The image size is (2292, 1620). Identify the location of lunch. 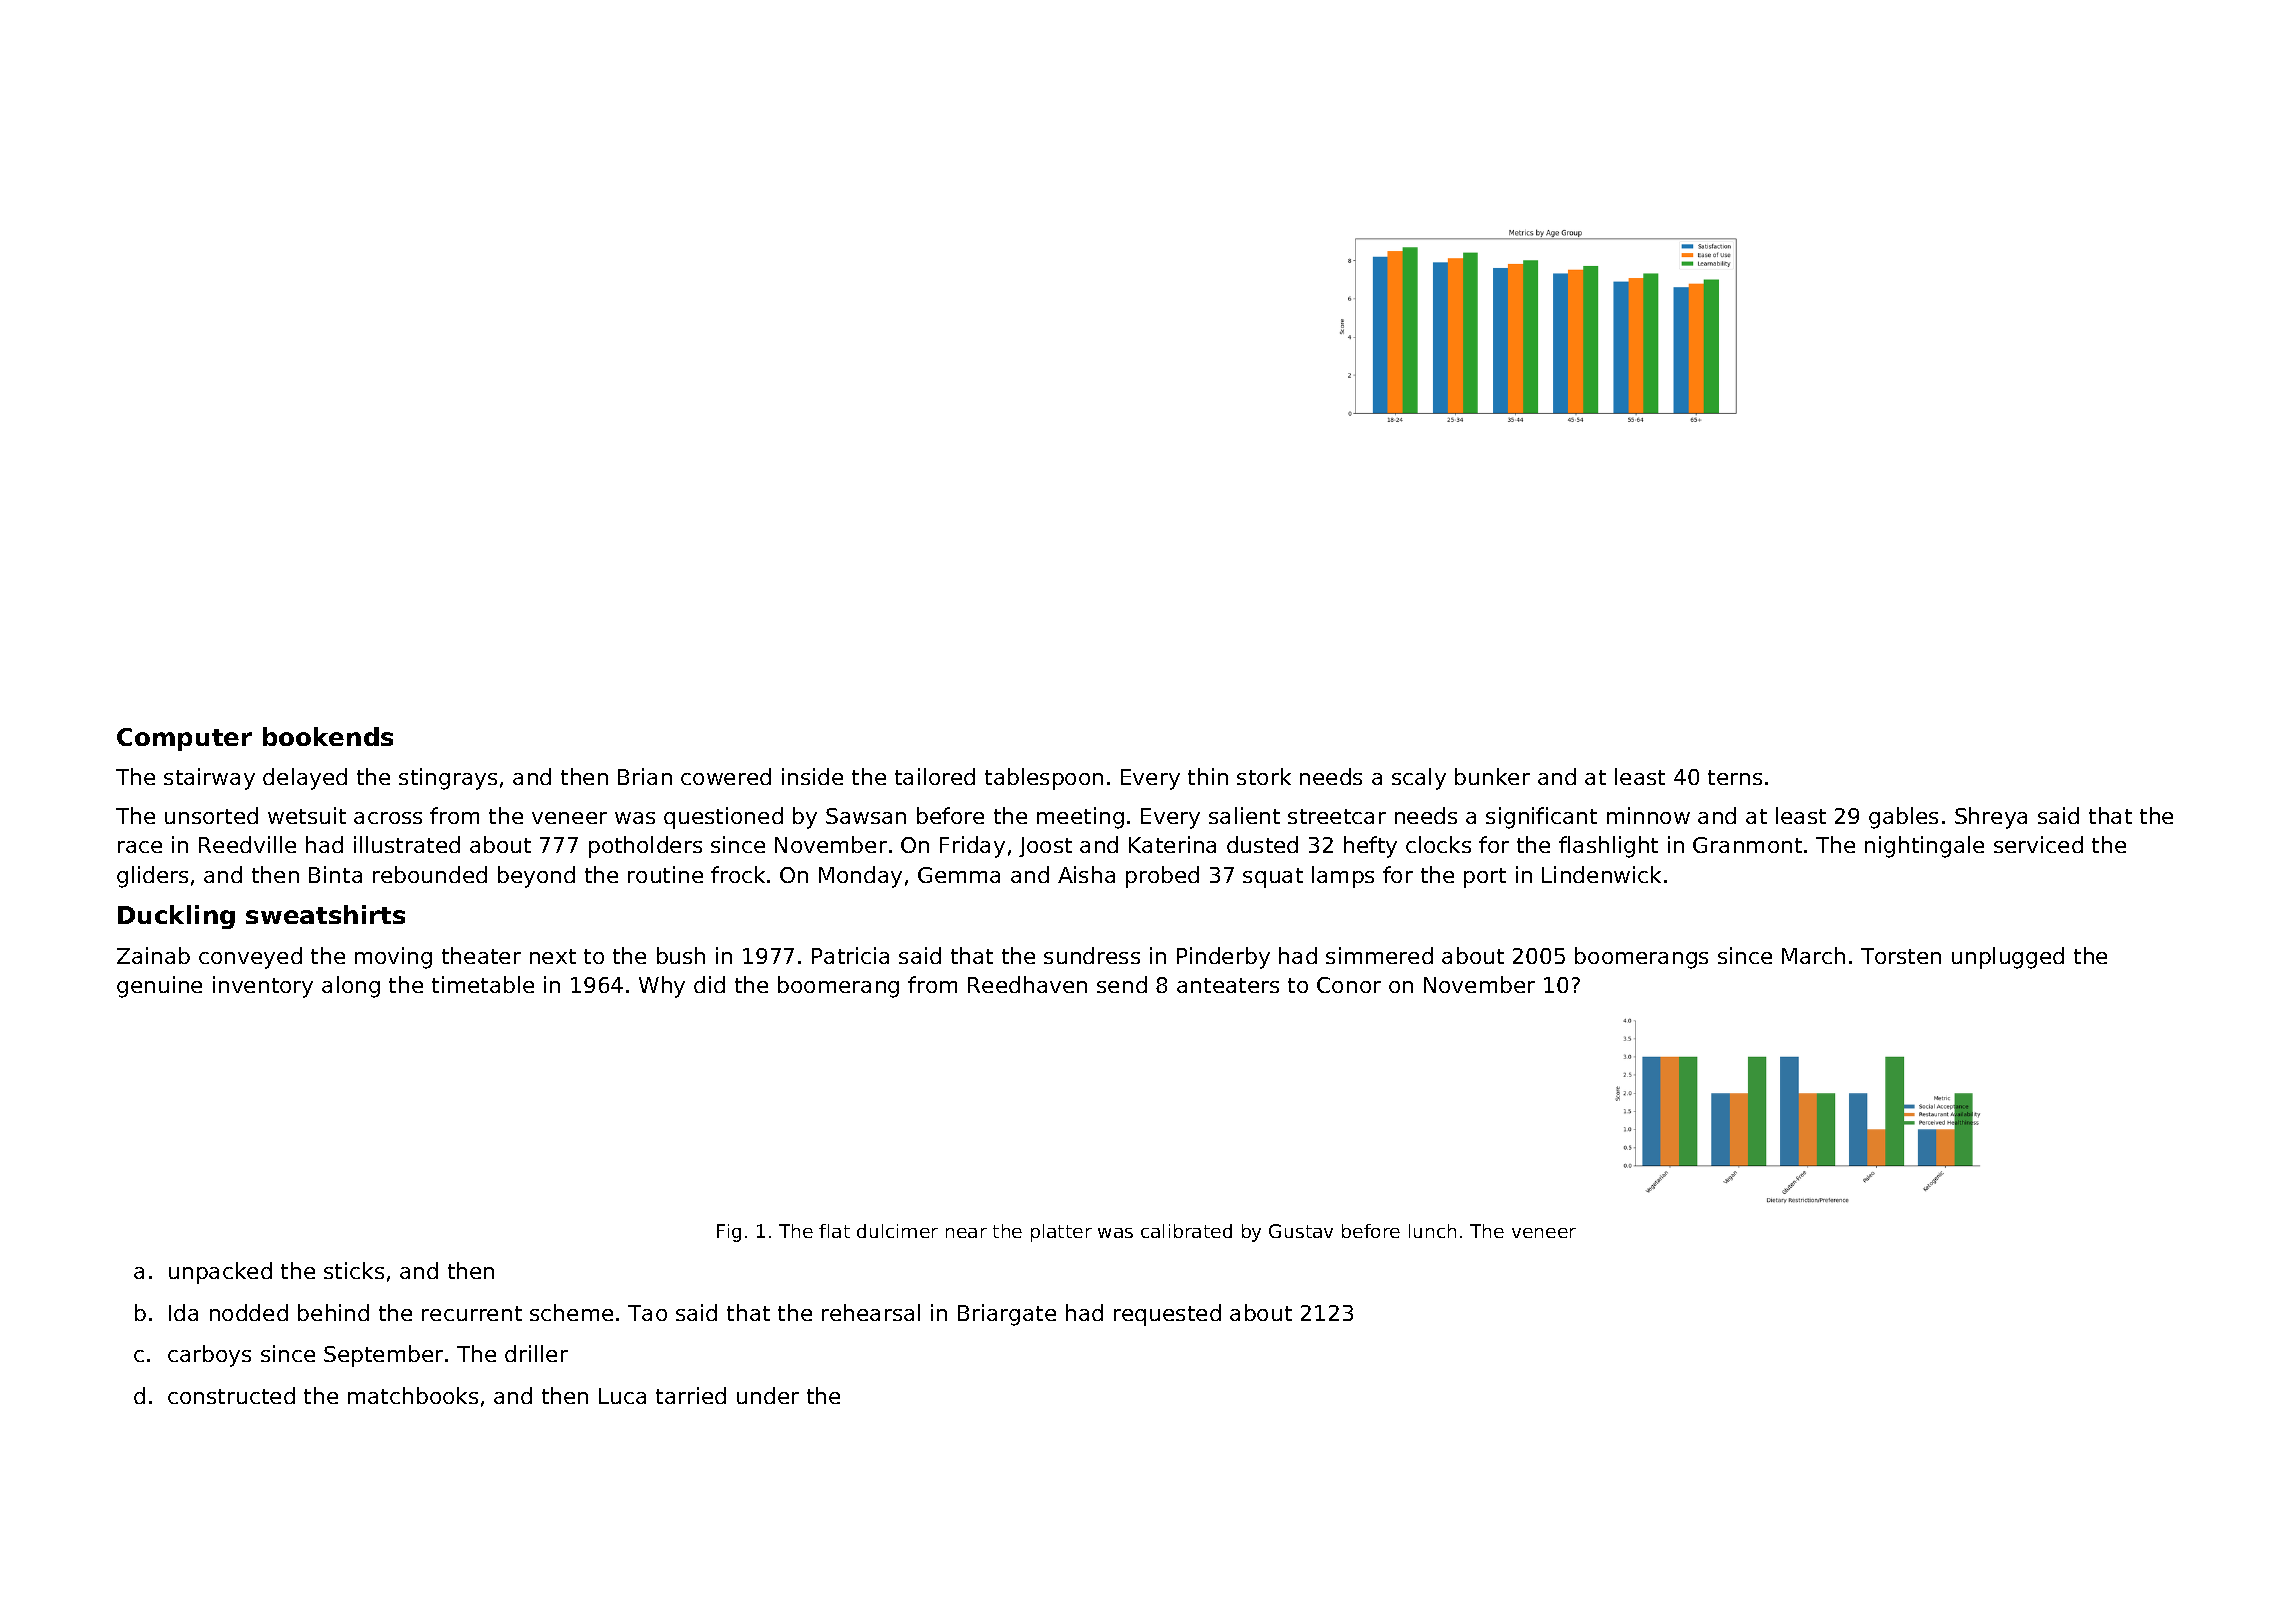
(1432, 1231).
